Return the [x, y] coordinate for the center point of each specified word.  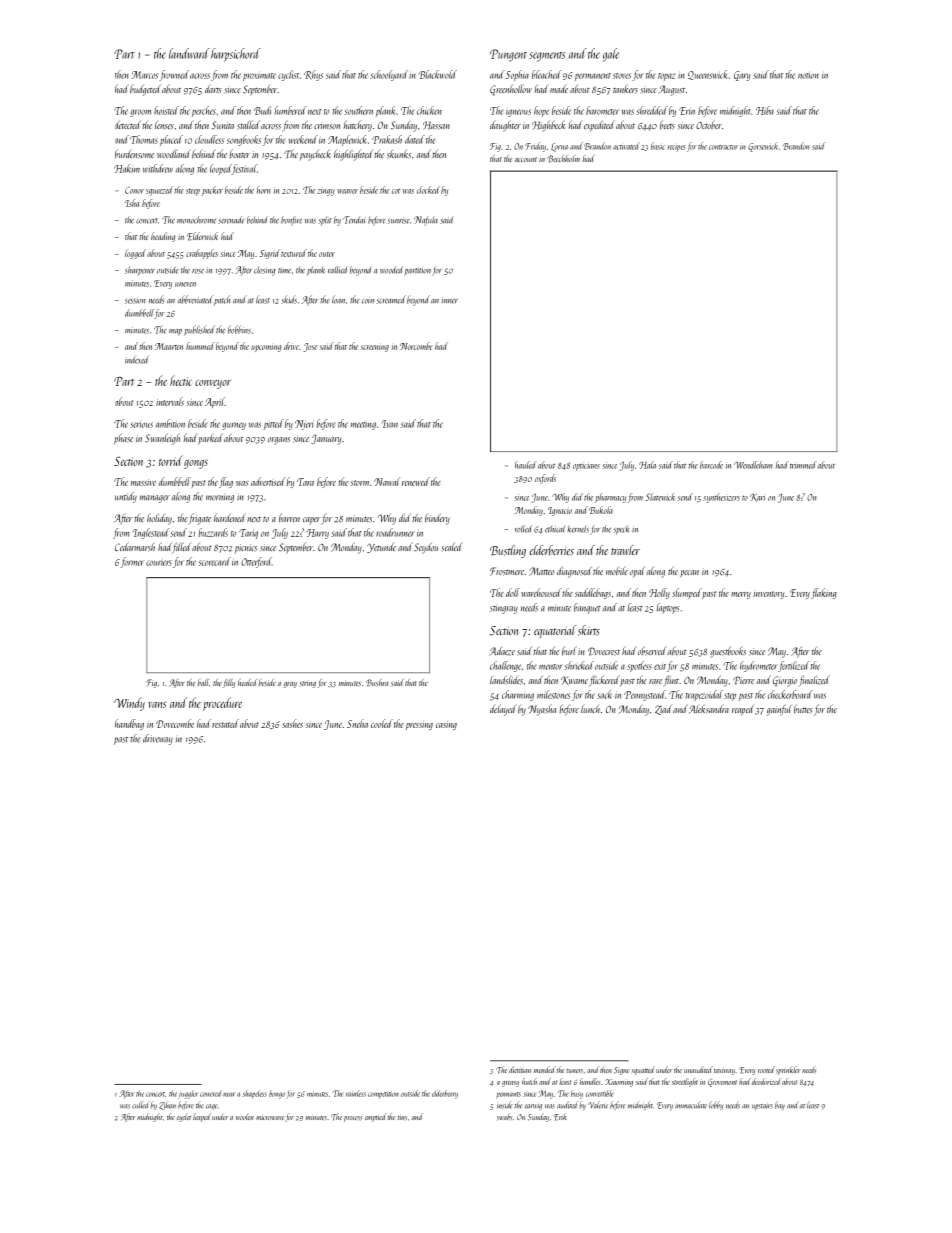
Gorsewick [763, 147]
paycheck [315, 155]
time [284, 270]
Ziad [663, 710]
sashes [292, 723]
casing [446, 725]
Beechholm [563, 159]
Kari [757, 498]
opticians [586, 466]
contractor [723, 147]
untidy [126, 497]
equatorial [555, 631]
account [526, 159]
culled [141, 1105]
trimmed [803, 465]
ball [203, 682]
